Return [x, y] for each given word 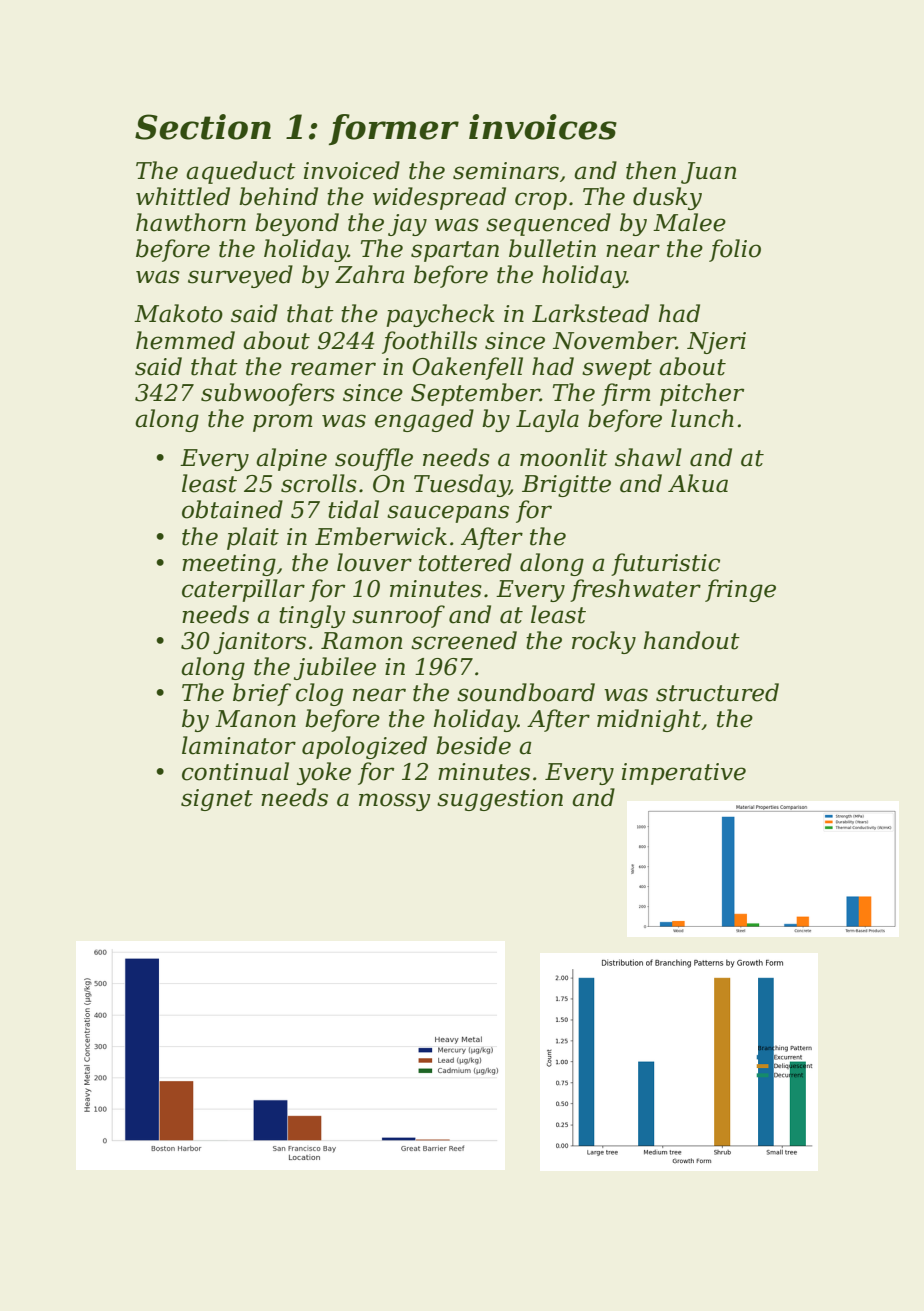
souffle [374, 459]
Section [203, 127]
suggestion [500, 800]
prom [283, 423]
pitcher [702, 394]
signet [217, 800]
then [651, 170]
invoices [543, 127]
